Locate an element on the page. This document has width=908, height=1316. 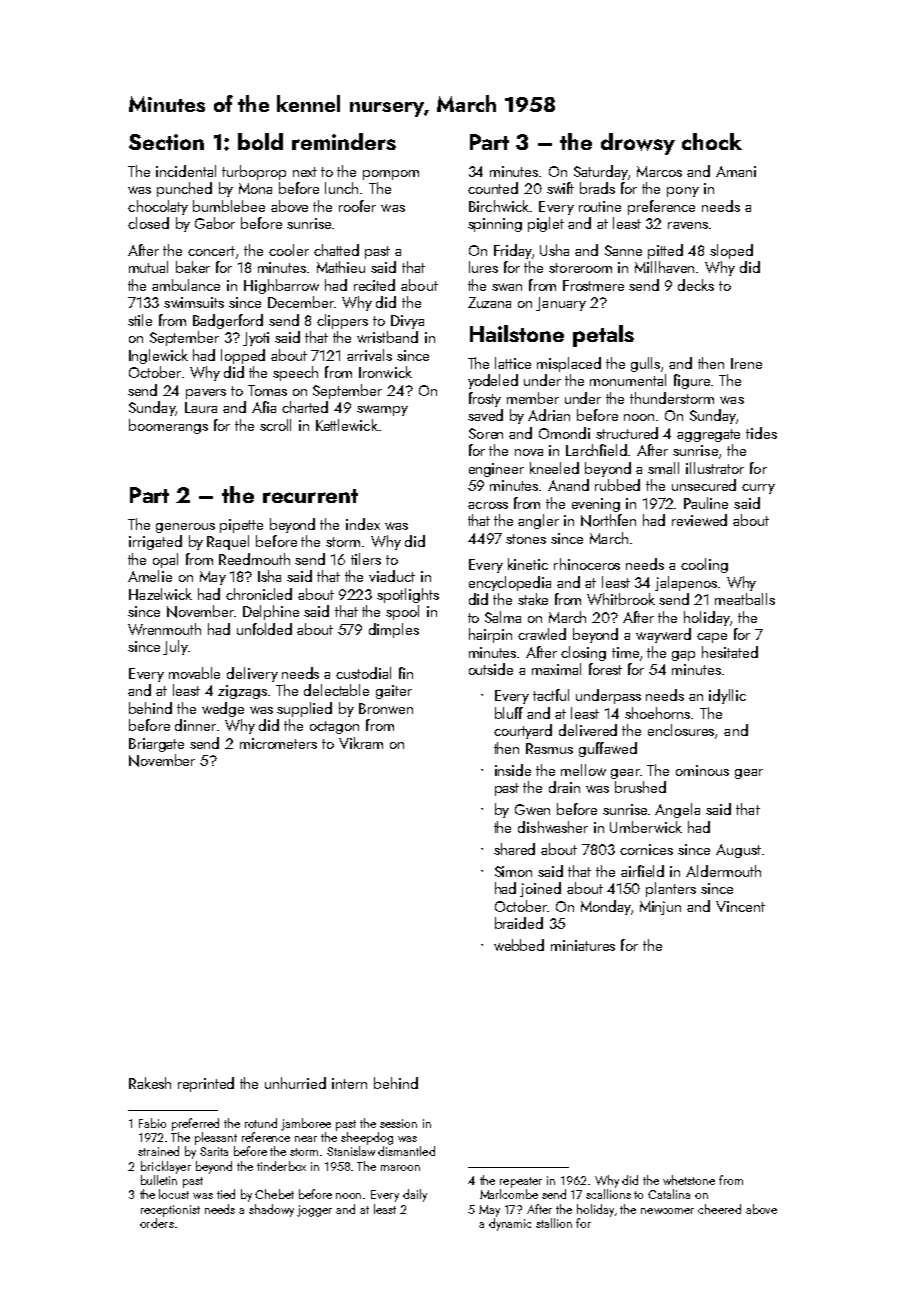
hesitated is located at coordinates (730, 652).
